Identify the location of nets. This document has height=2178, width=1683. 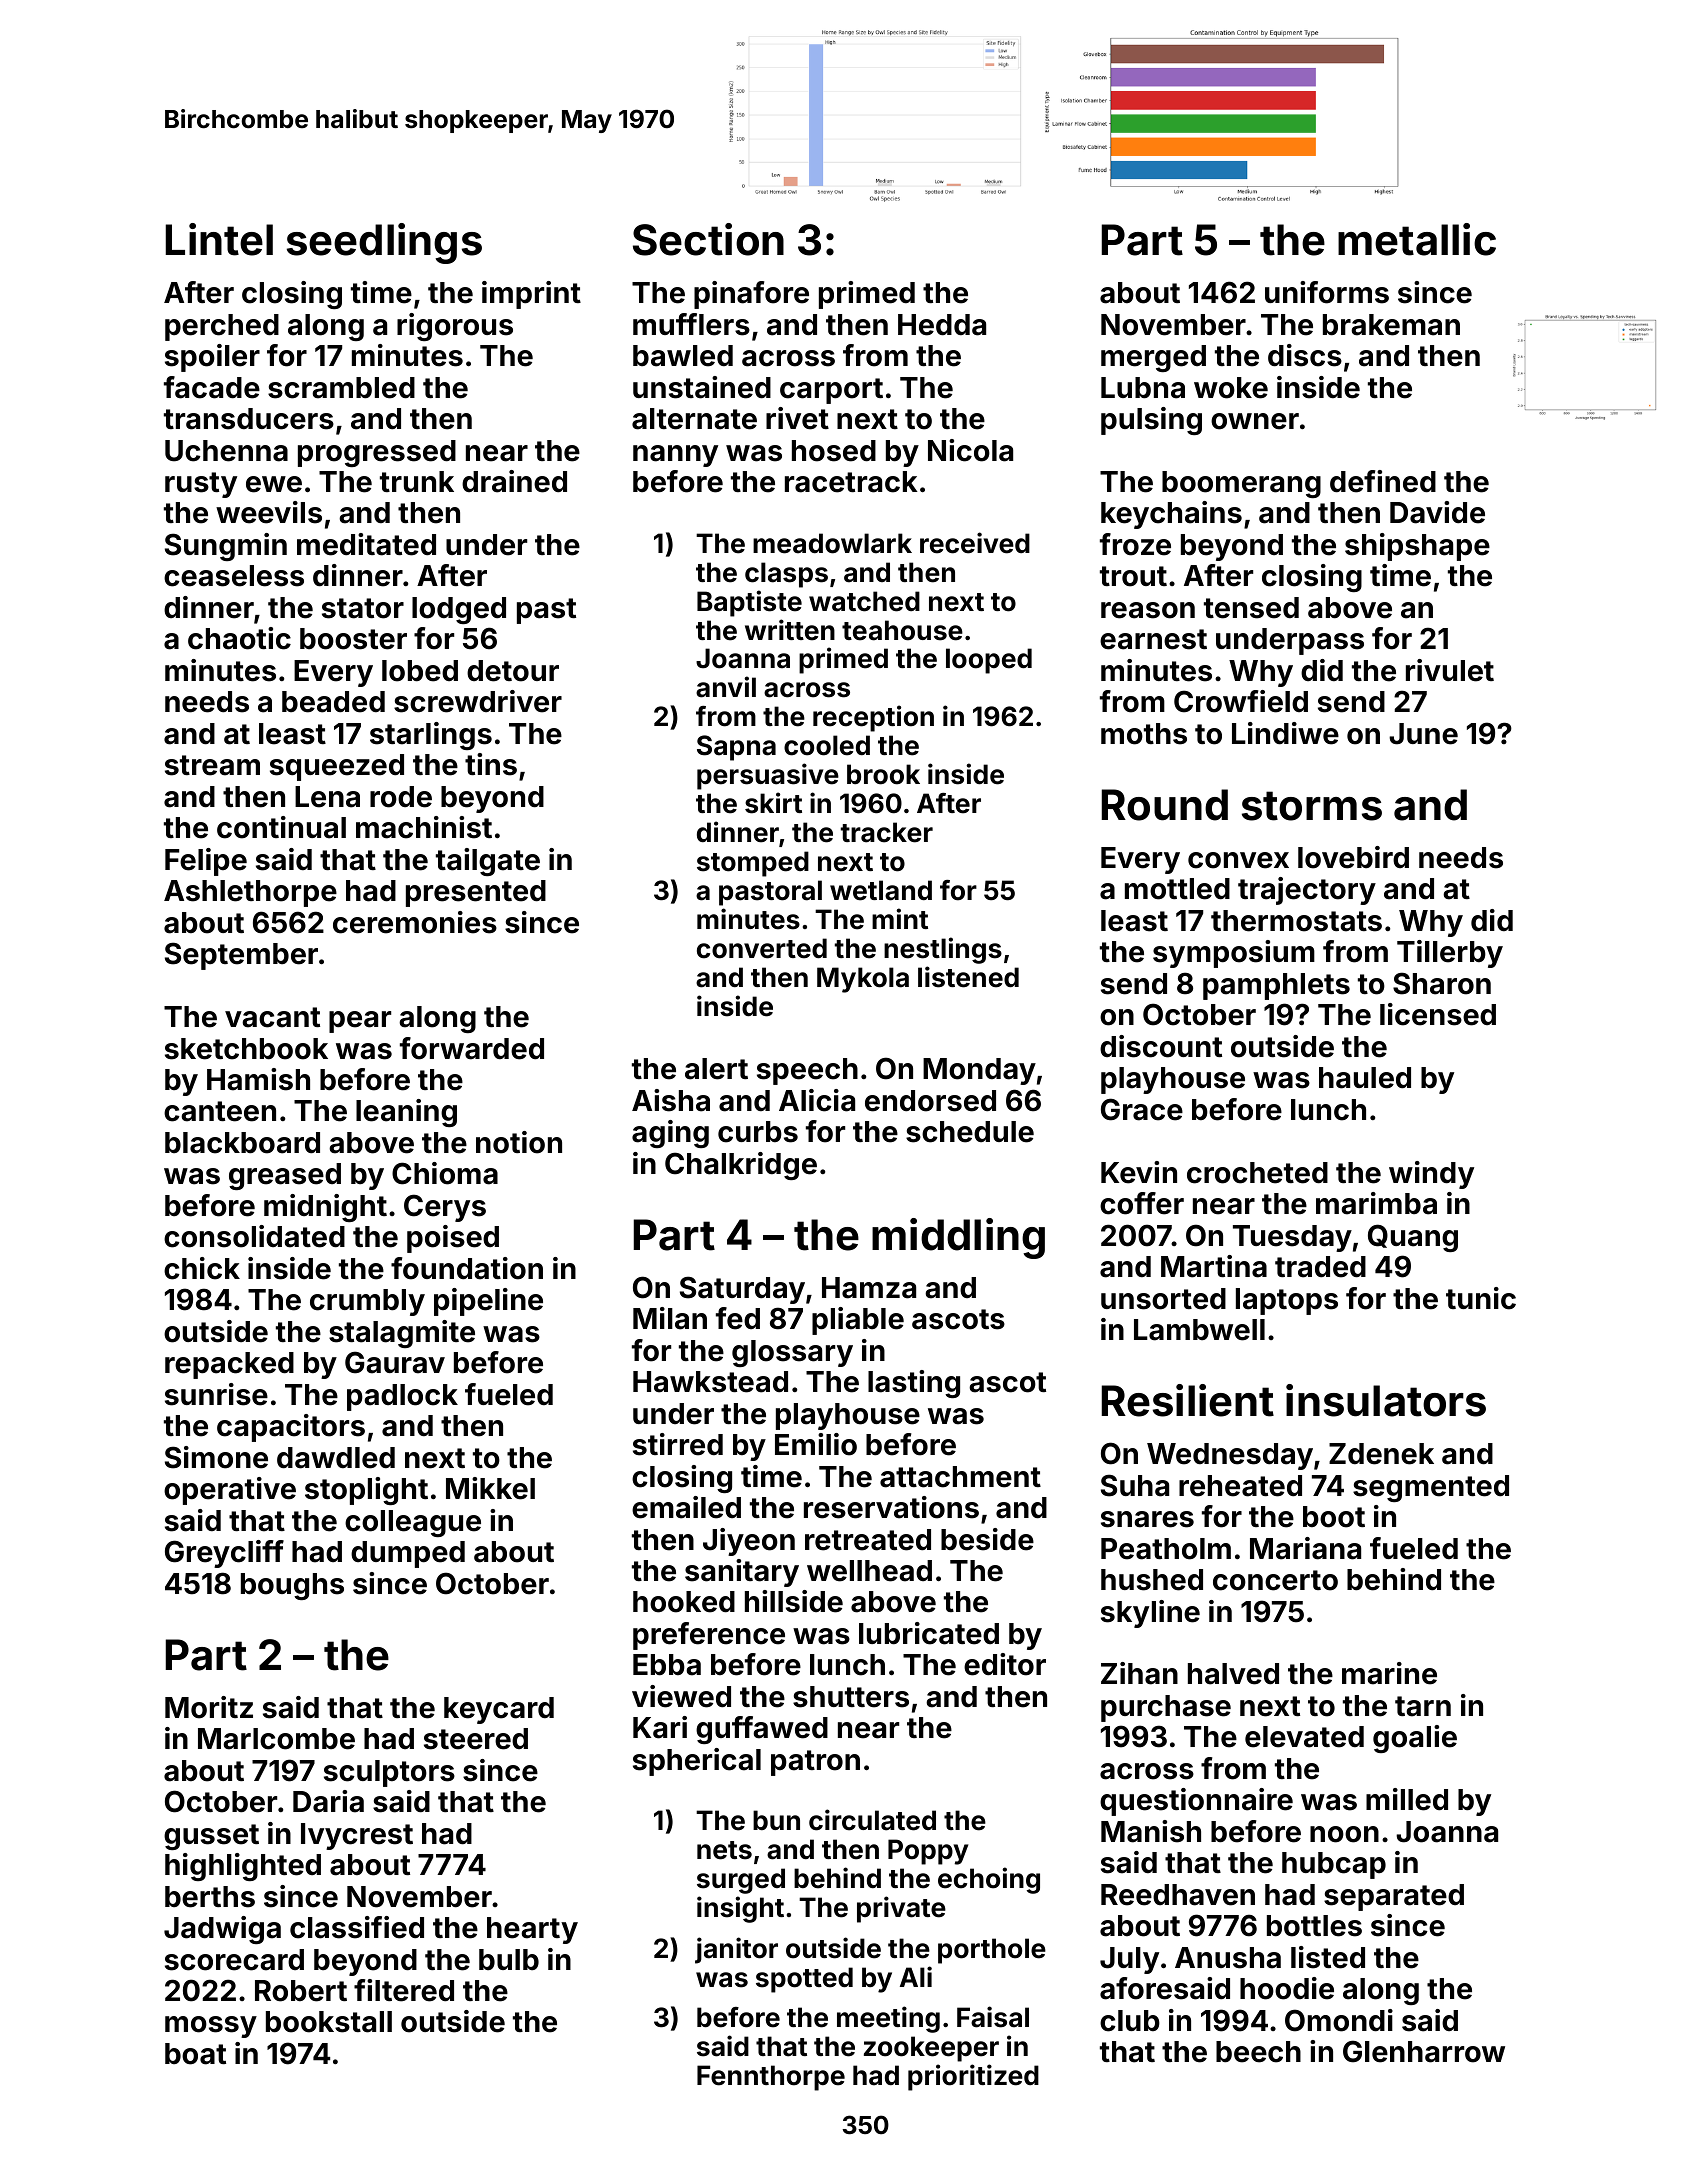
(724, 1850).
